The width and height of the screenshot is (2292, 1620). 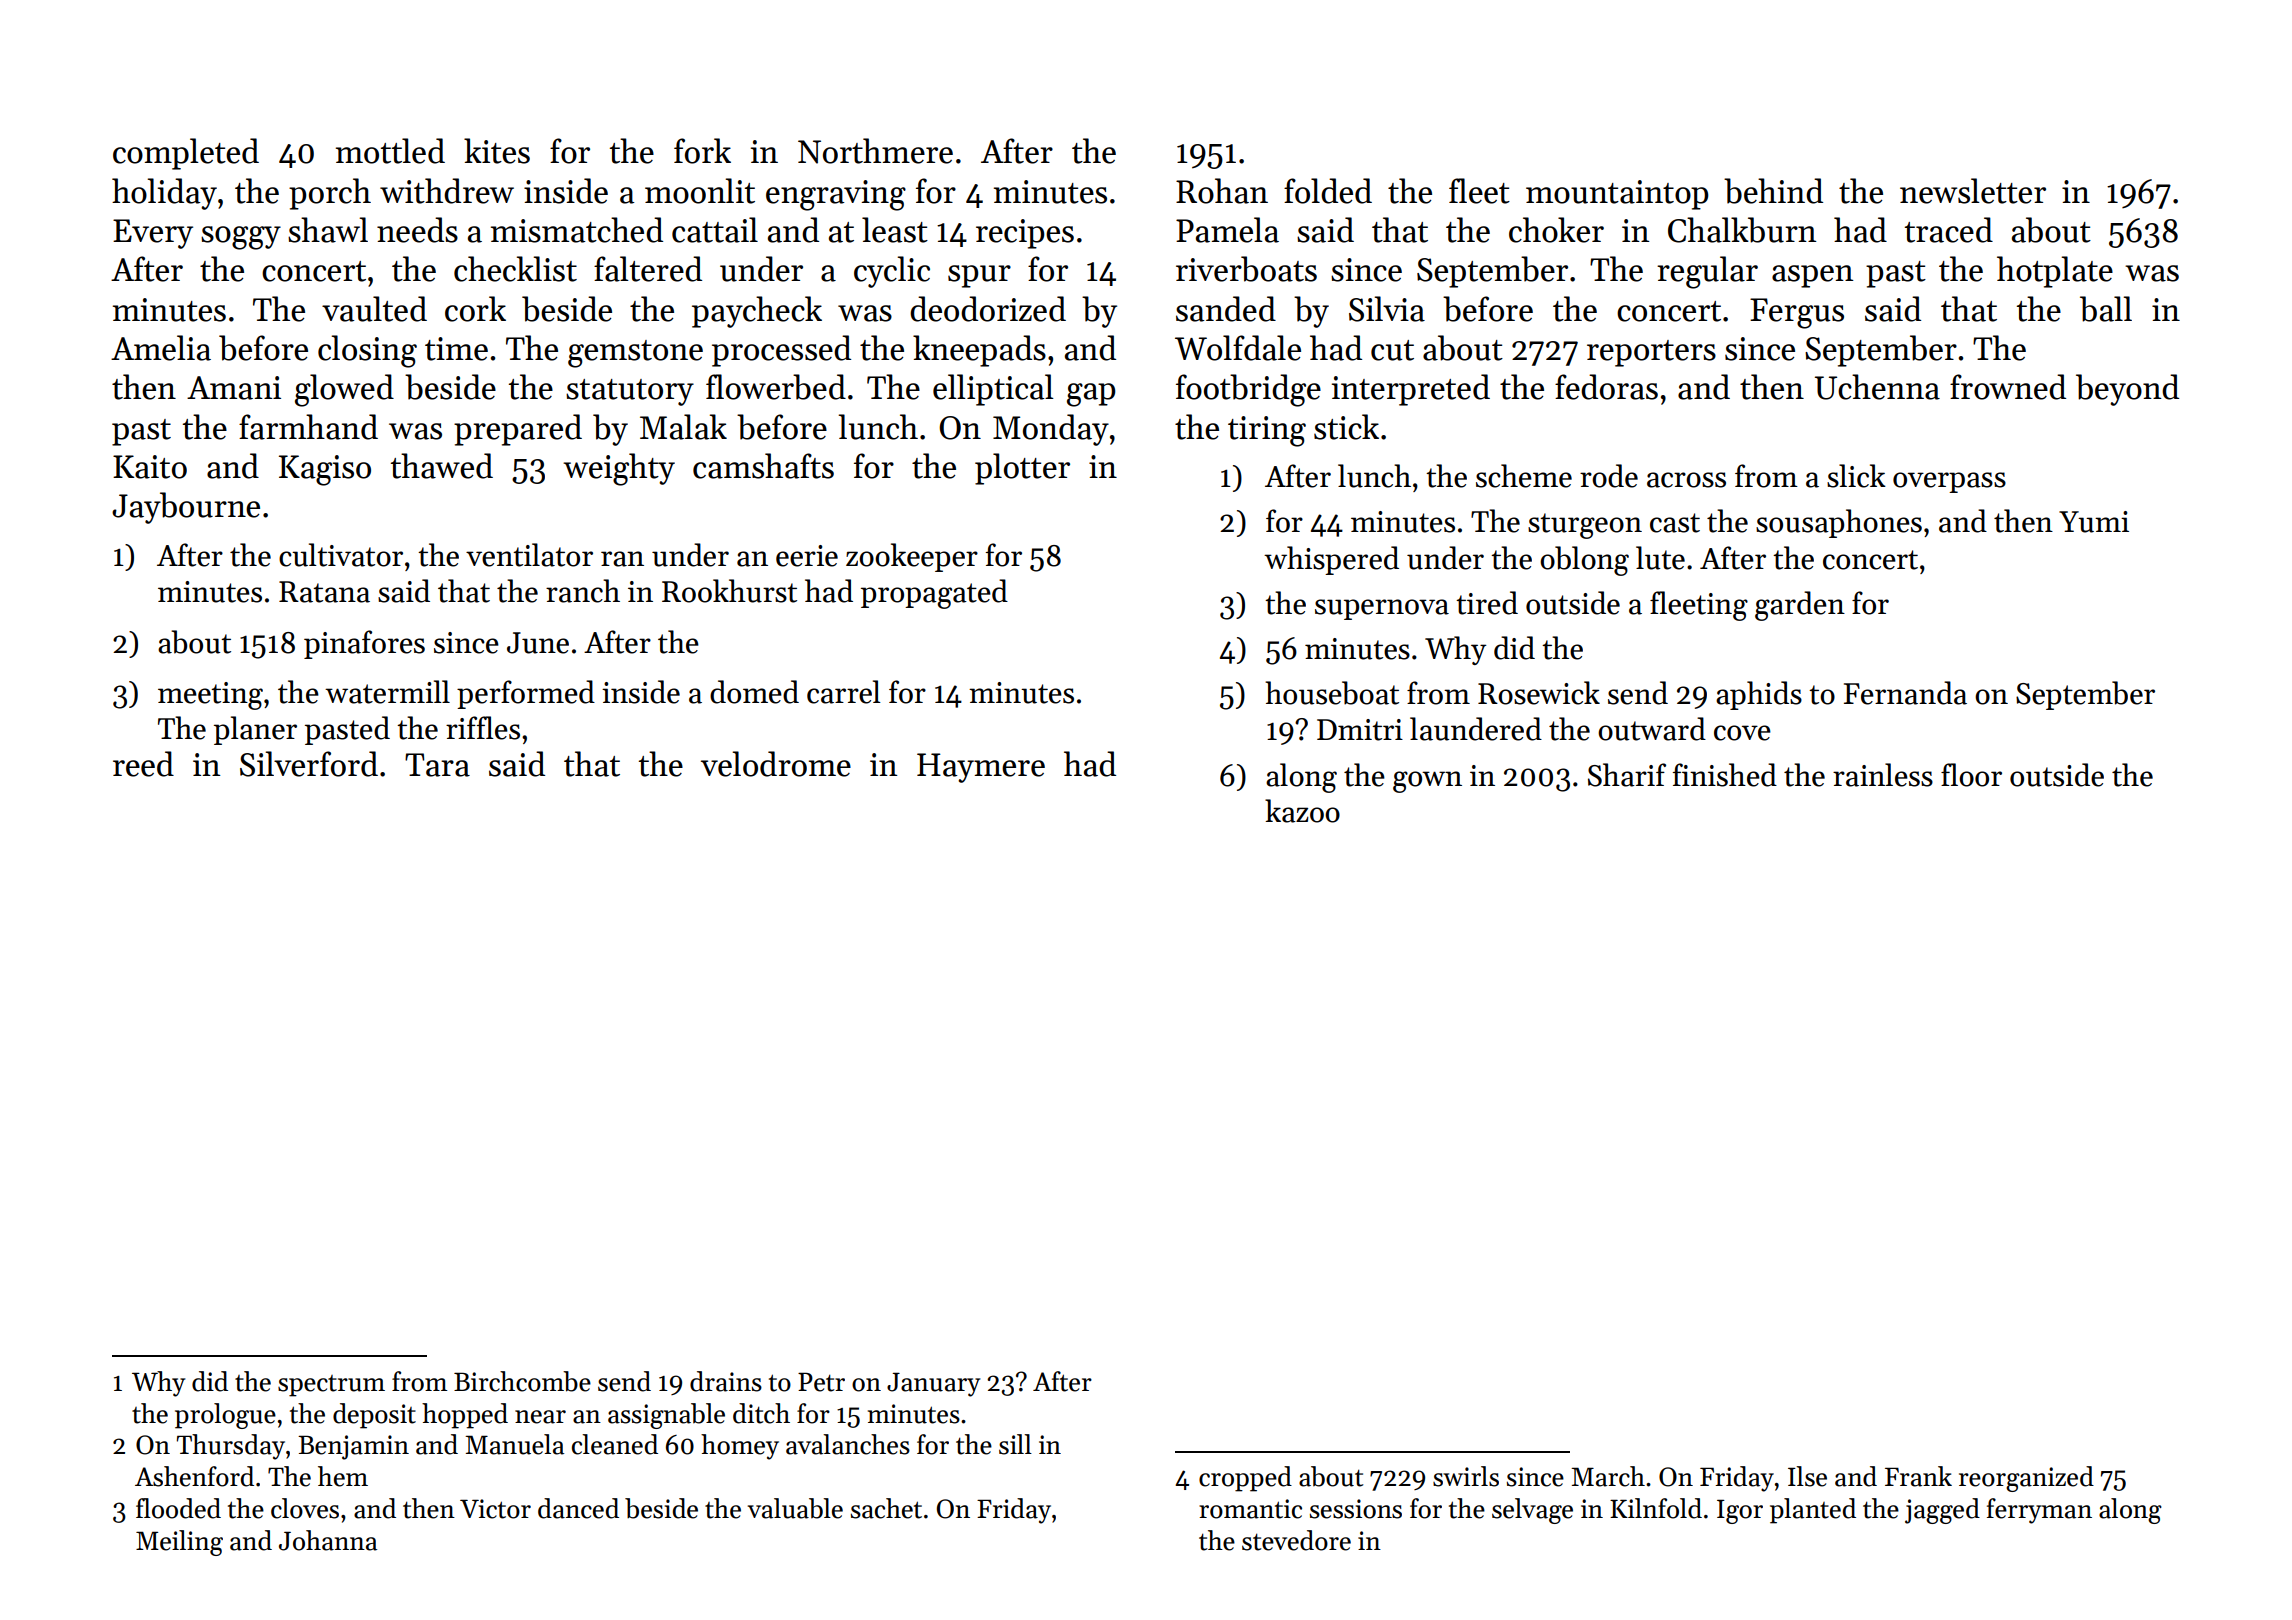 I want to click on avalanches, so click(x=848, y=1444).
